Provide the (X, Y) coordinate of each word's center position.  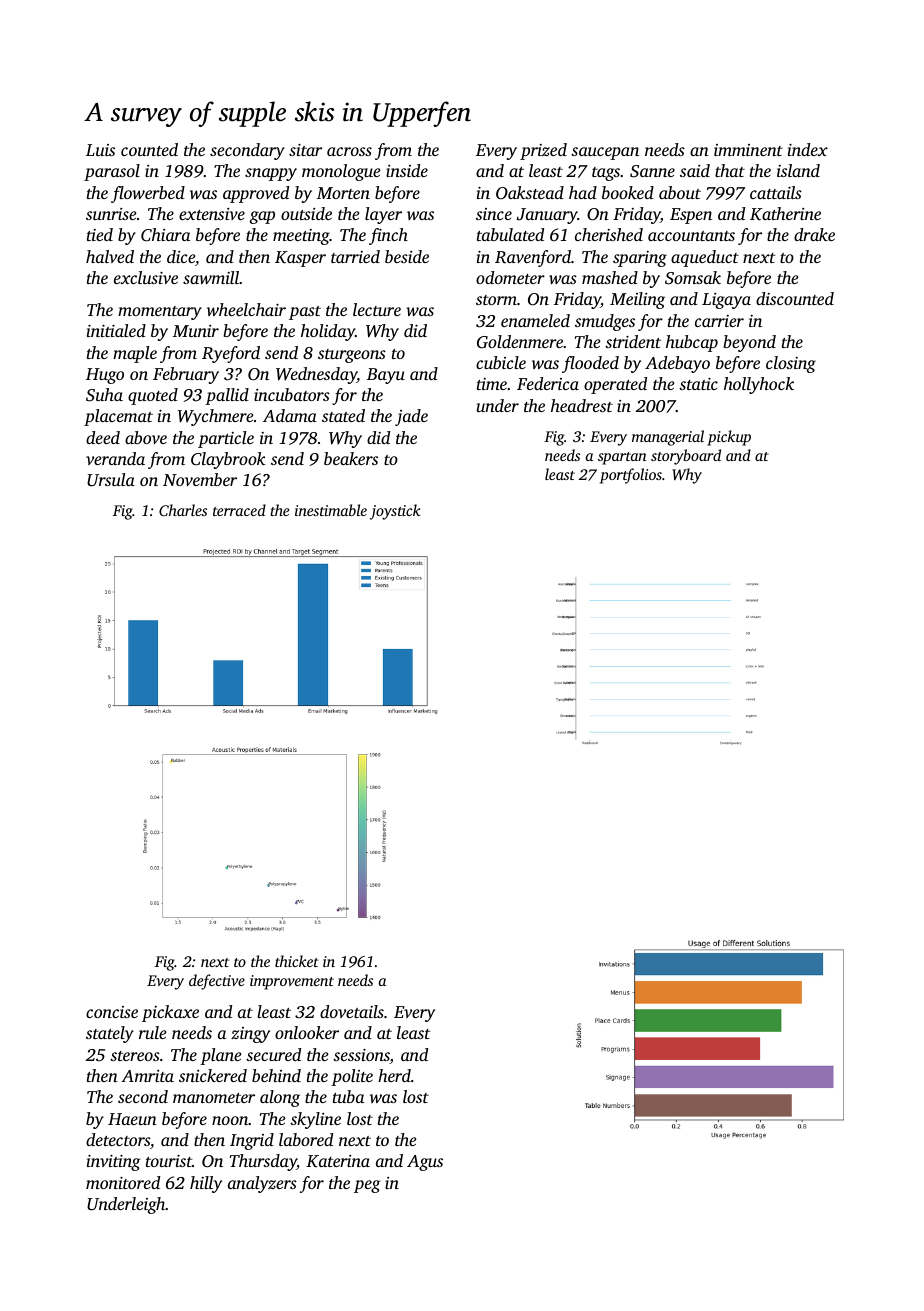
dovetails (352, 1011)
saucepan (605, 153)
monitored (123, 1182)
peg (367, 1186)
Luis (100, 150)
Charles (183, 510)
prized (543, 151)
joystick (395, 512)
